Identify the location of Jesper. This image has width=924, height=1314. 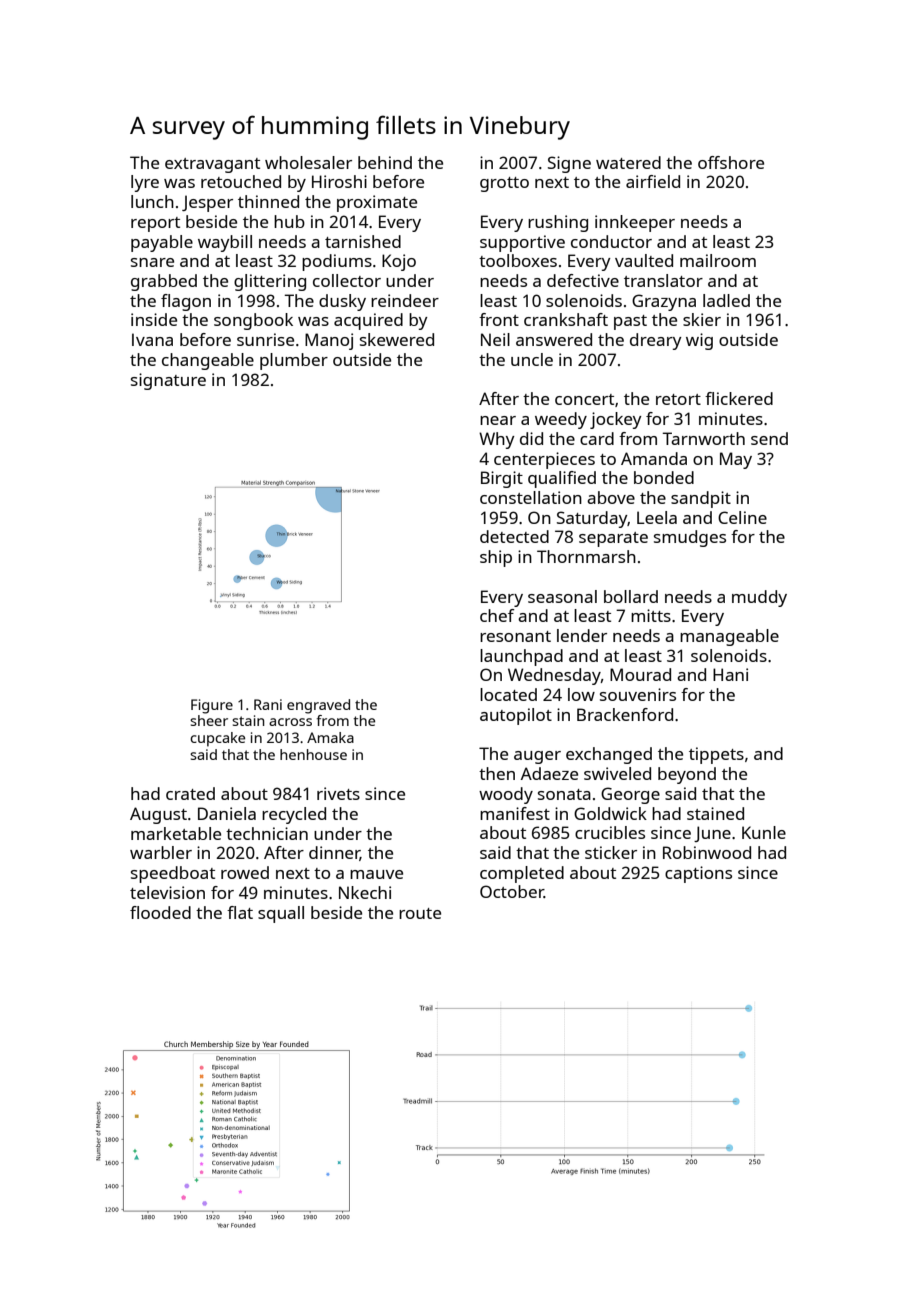
(207, 203).
